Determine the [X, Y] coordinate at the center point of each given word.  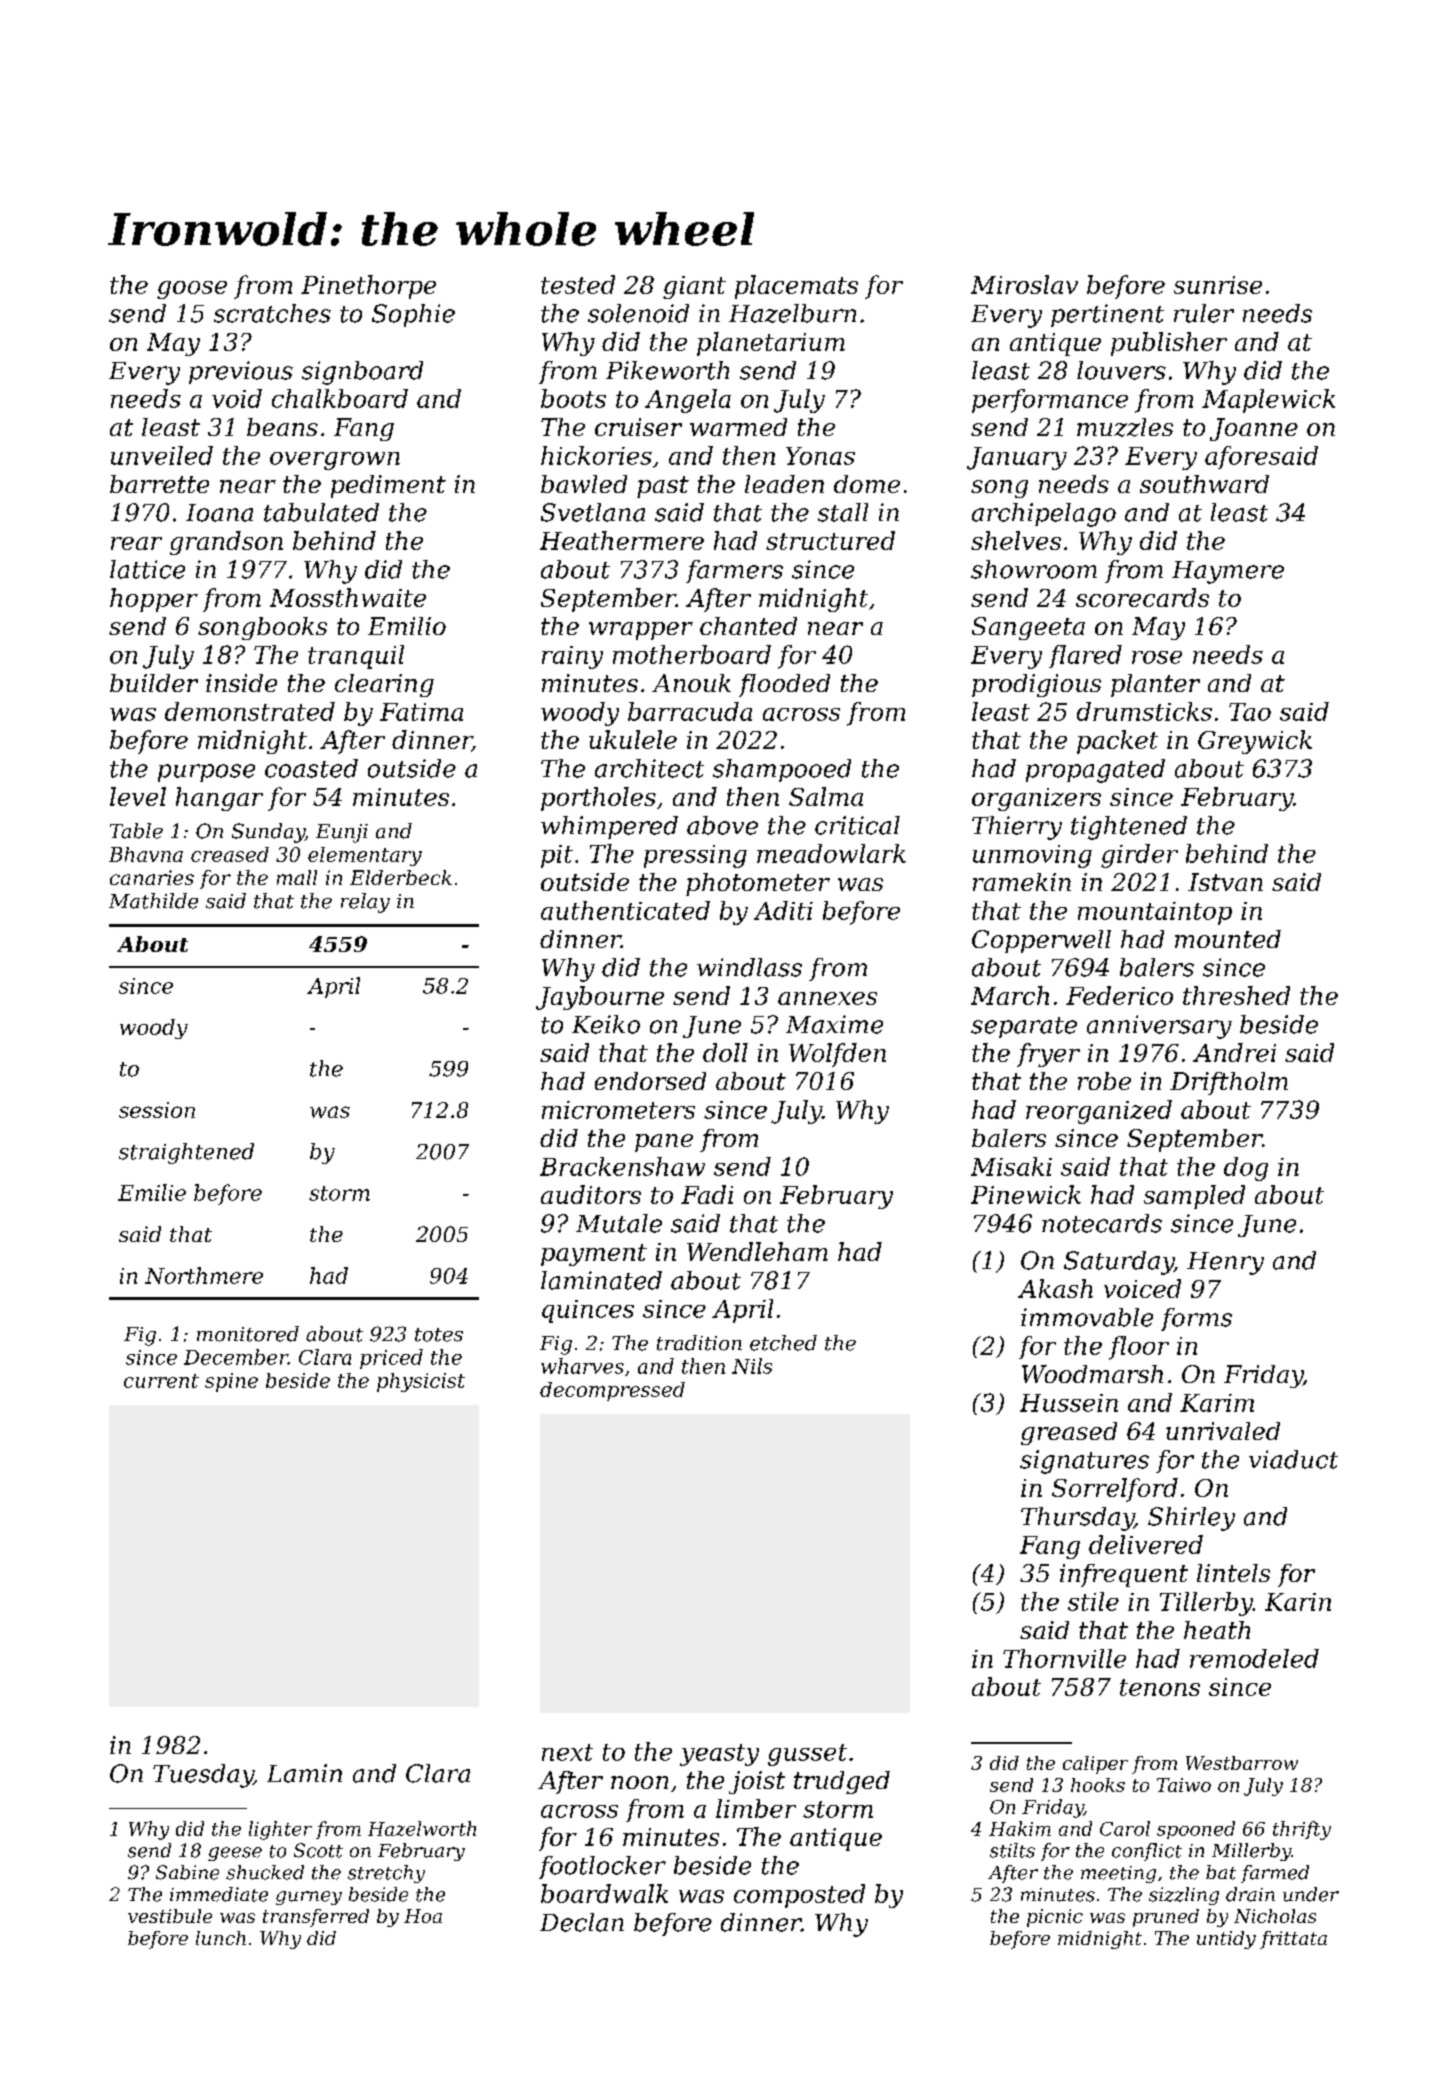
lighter [280, 1830]
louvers [1121, 370]
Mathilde [153, 901]
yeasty [719, 1755]
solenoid [638, 313]
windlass [749, 967]
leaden [784, 484]
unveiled [162, 455]
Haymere [1228, 572]
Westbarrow [1242, 1763]
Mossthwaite [348, 597]
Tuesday [203, 1776]
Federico [1119, 995]
